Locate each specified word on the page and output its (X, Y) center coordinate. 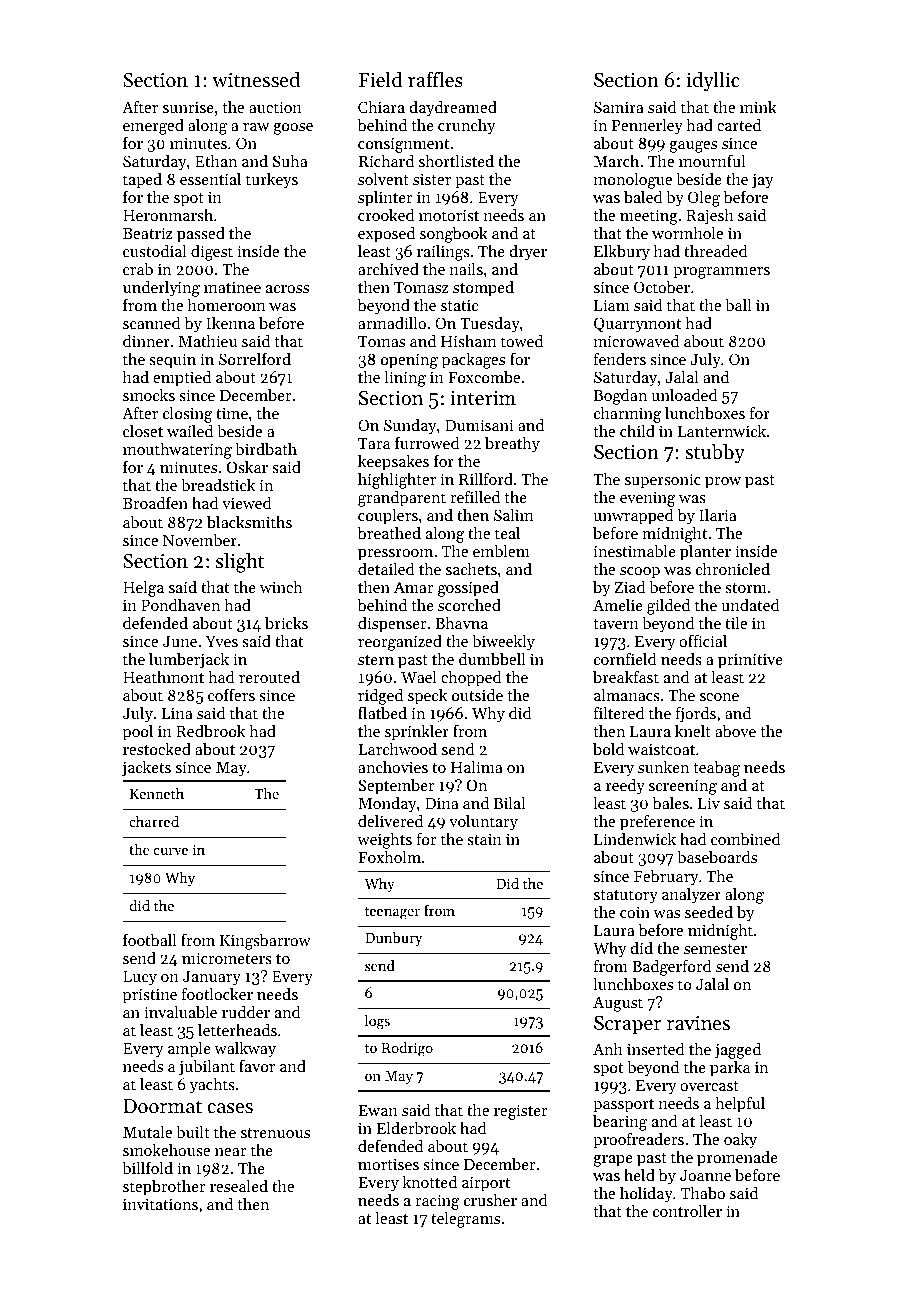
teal (507, 533)
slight (240, 562)
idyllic (713, 81)
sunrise (188, 107)
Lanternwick (722, 431)
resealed (239, 1186)
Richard (386, 161)
